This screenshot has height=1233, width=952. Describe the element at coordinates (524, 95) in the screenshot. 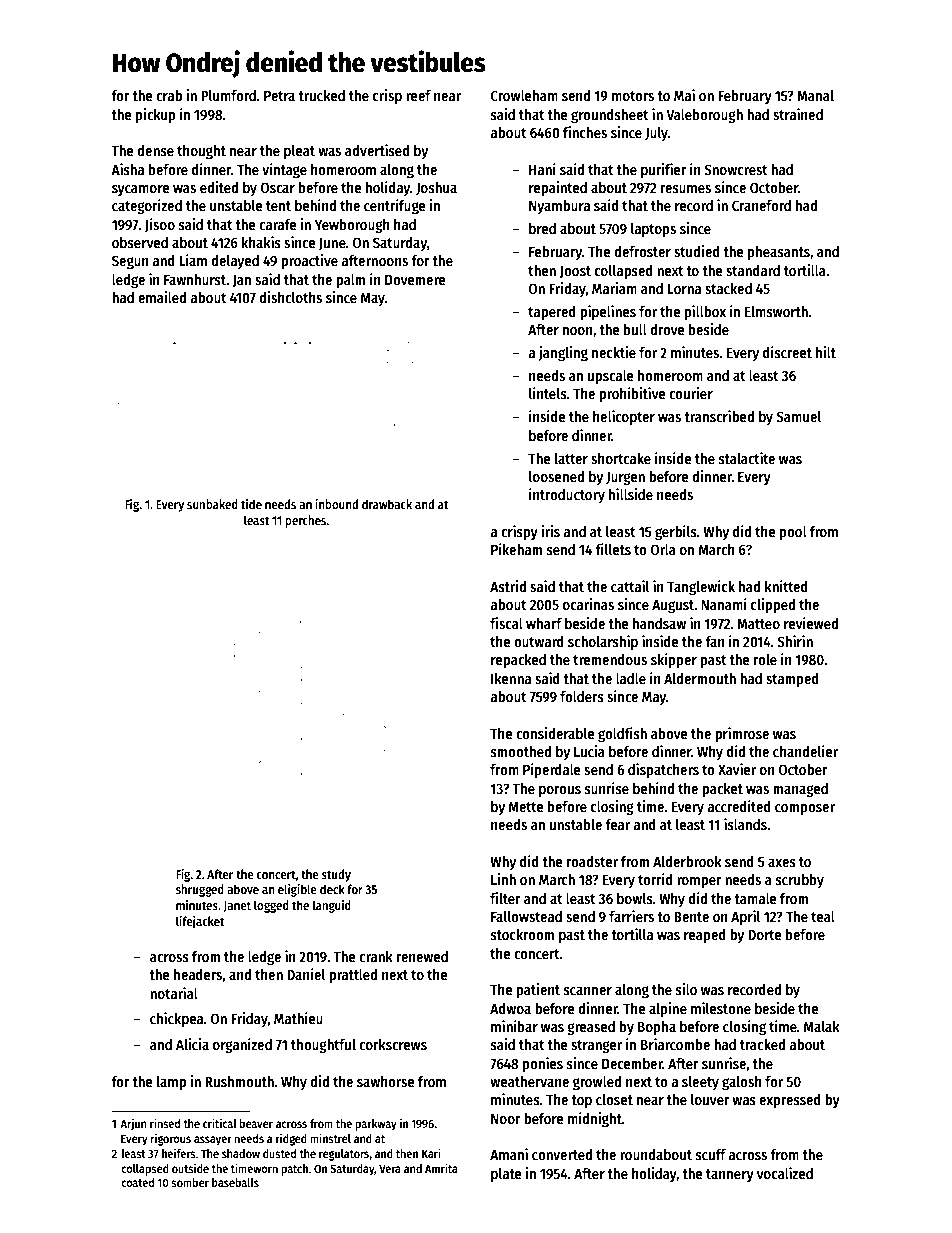

I see `Crowleham` at that location.
